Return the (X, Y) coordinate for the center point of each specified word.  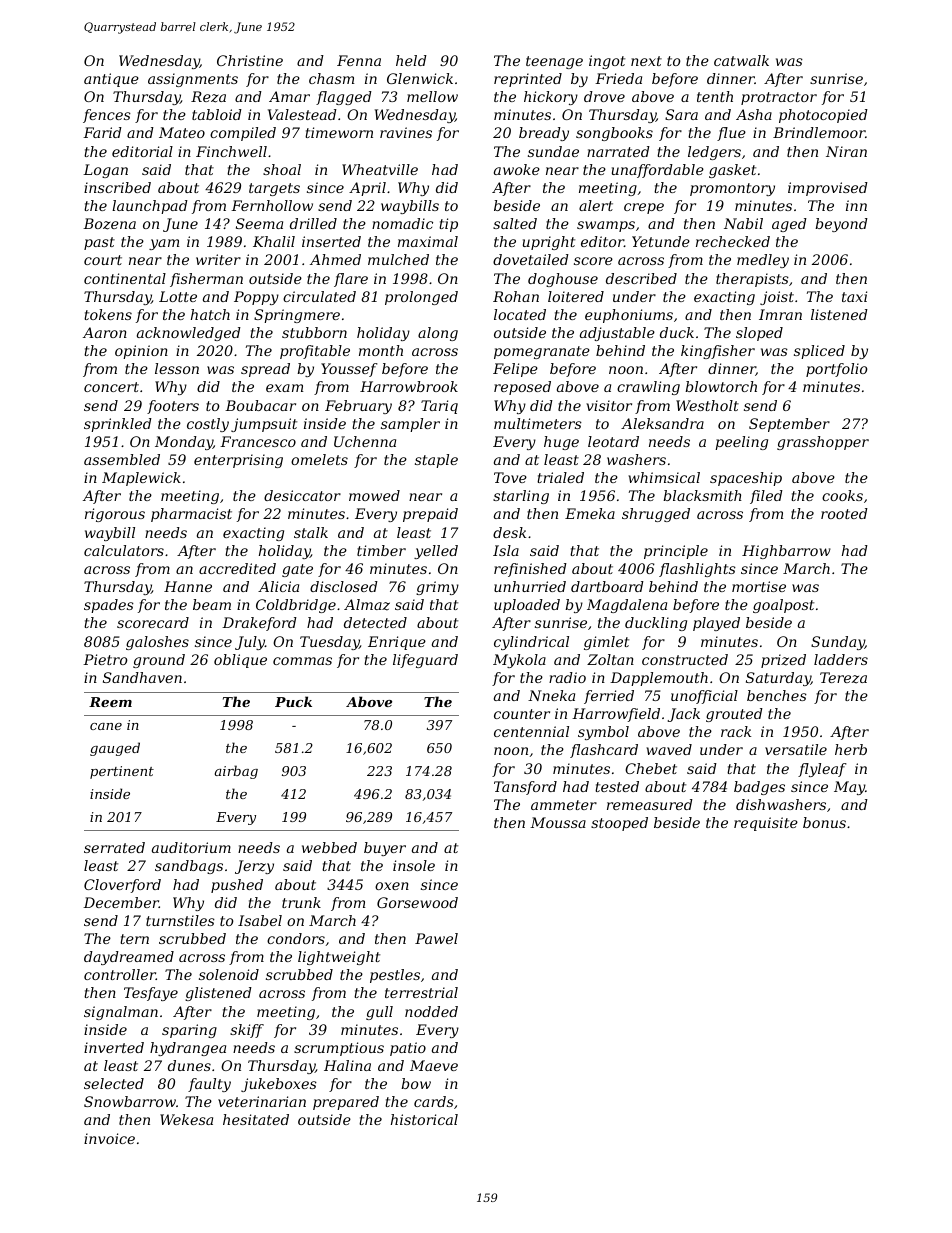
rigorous (115, 515)
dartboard (607, 586)
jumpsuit (264, 425)
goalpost (783, 606)
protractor (779, 98)
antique (111, 80)
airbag (236, 772)
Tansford (525, 788)
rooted (844, 513)
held (411, 60)
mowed (374, 495)
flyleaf (822, 770)
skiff (247, 1031)
